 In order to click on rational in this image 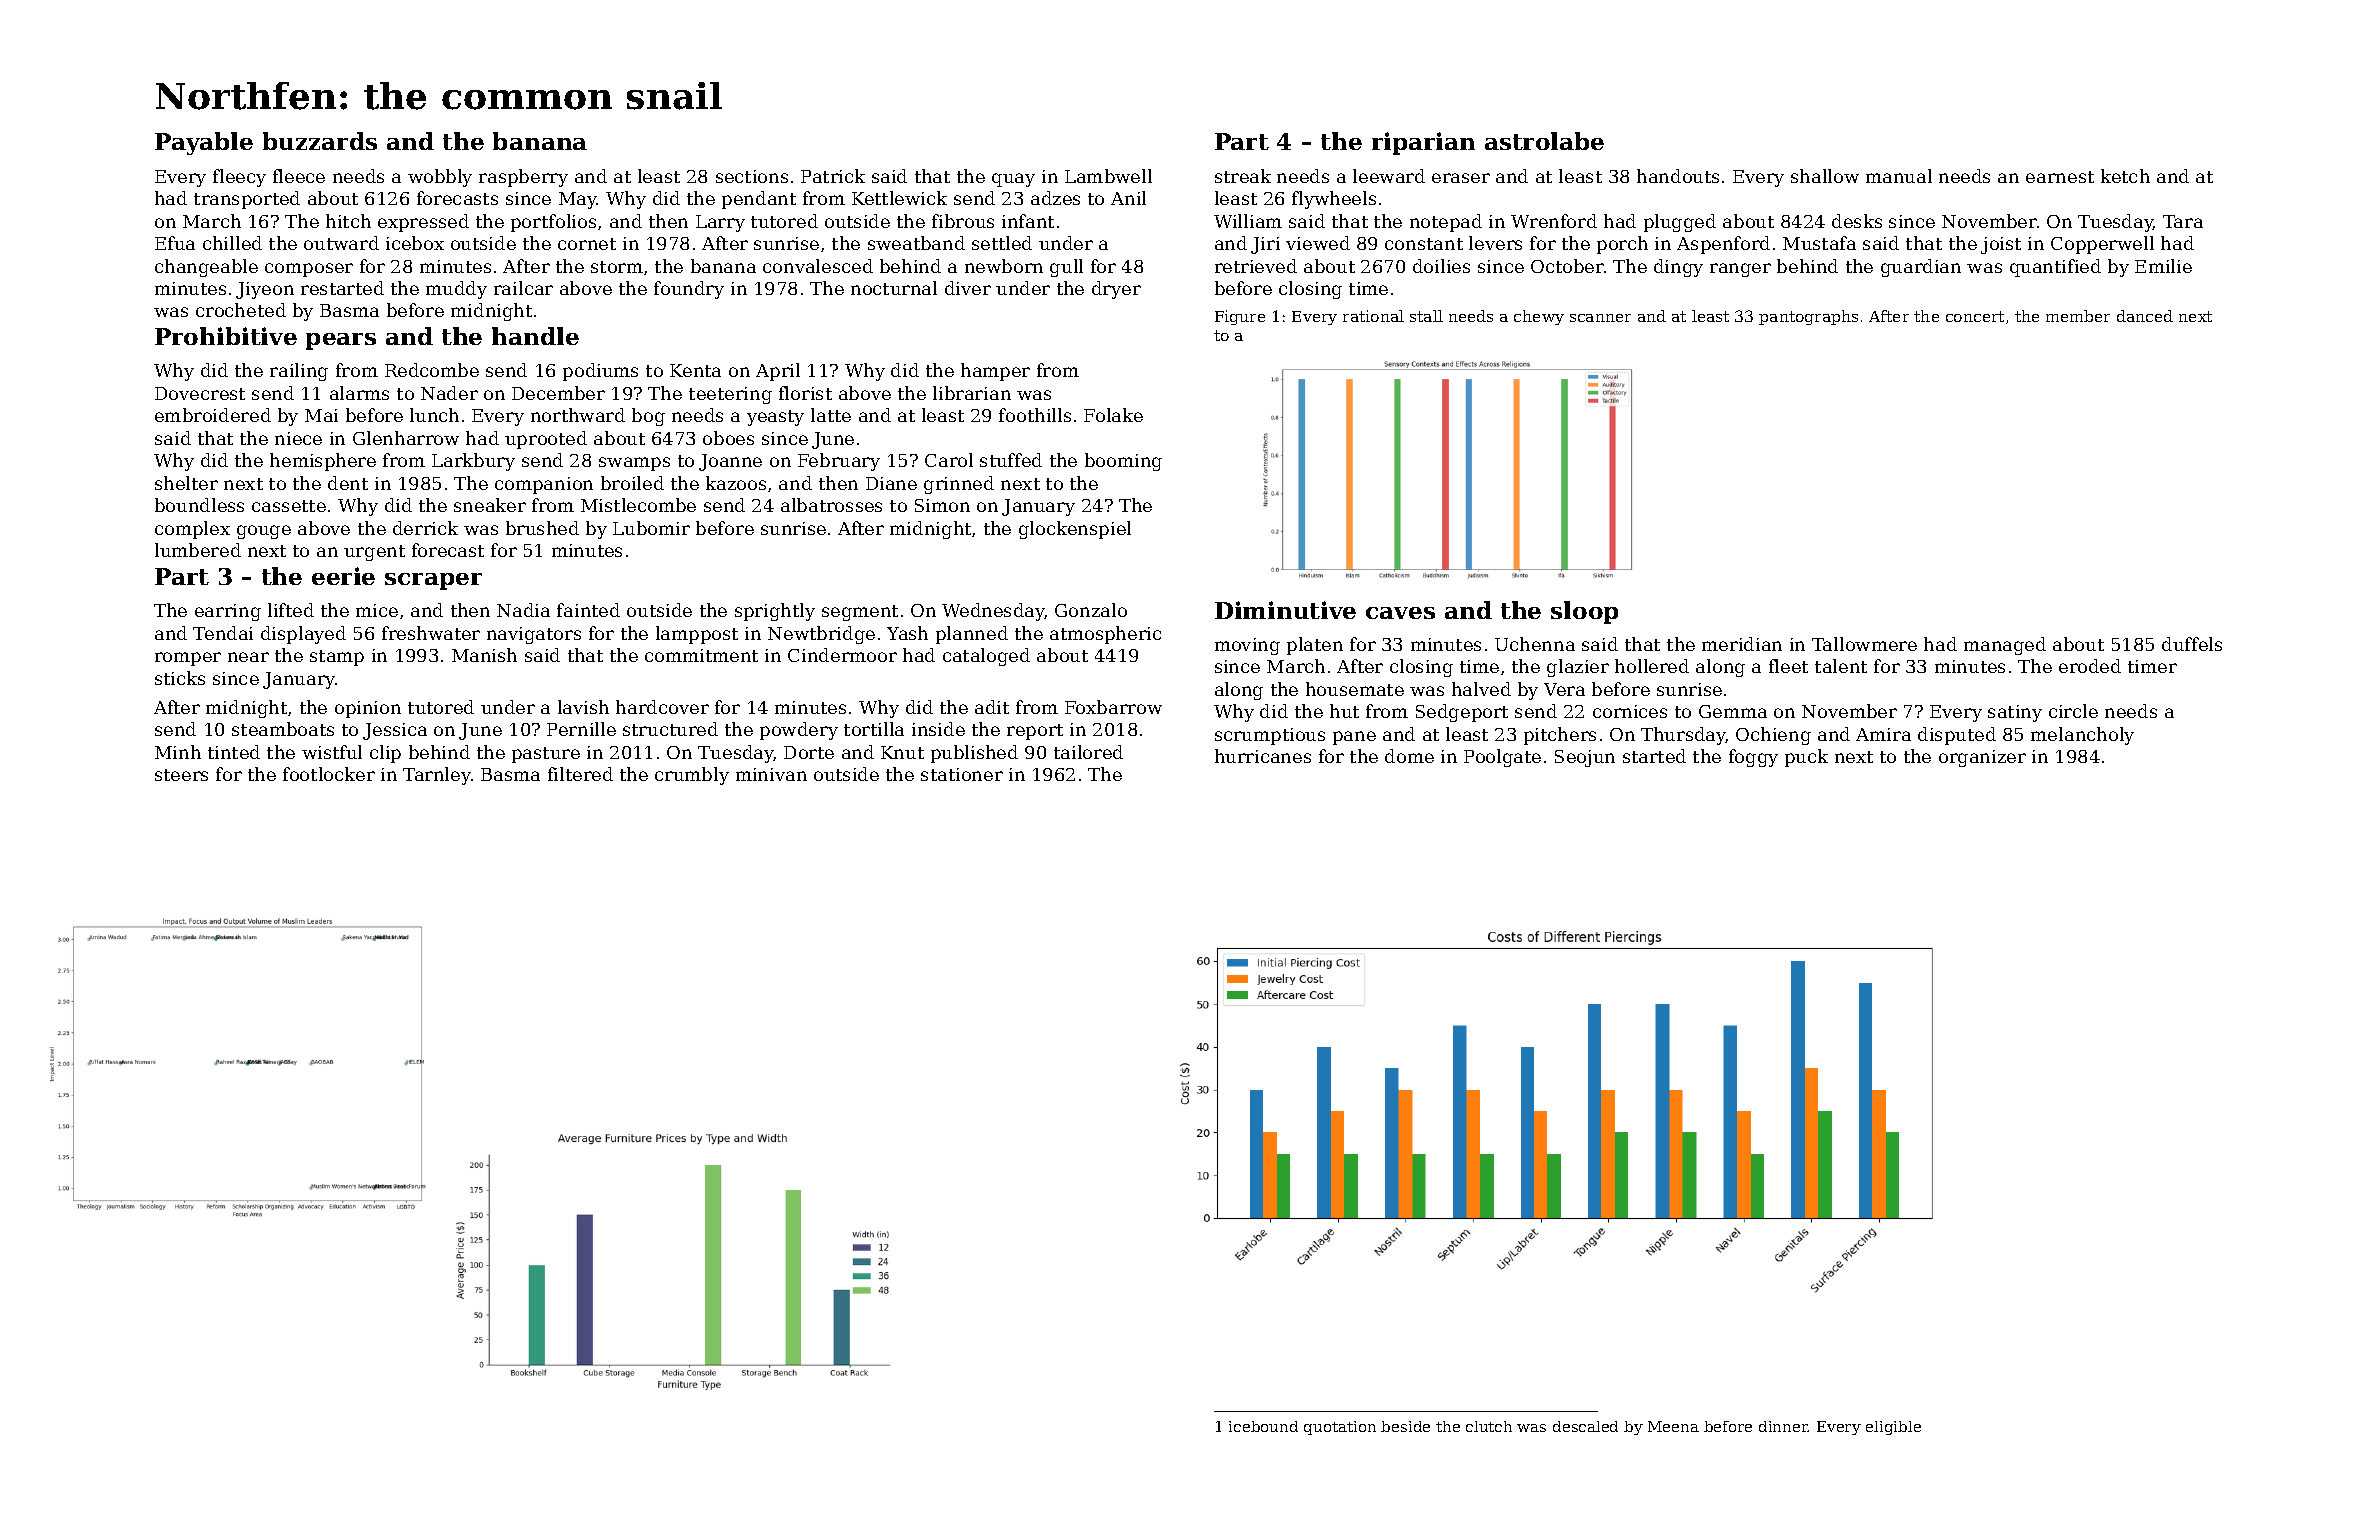, I will do `click(1373, 316)`.
